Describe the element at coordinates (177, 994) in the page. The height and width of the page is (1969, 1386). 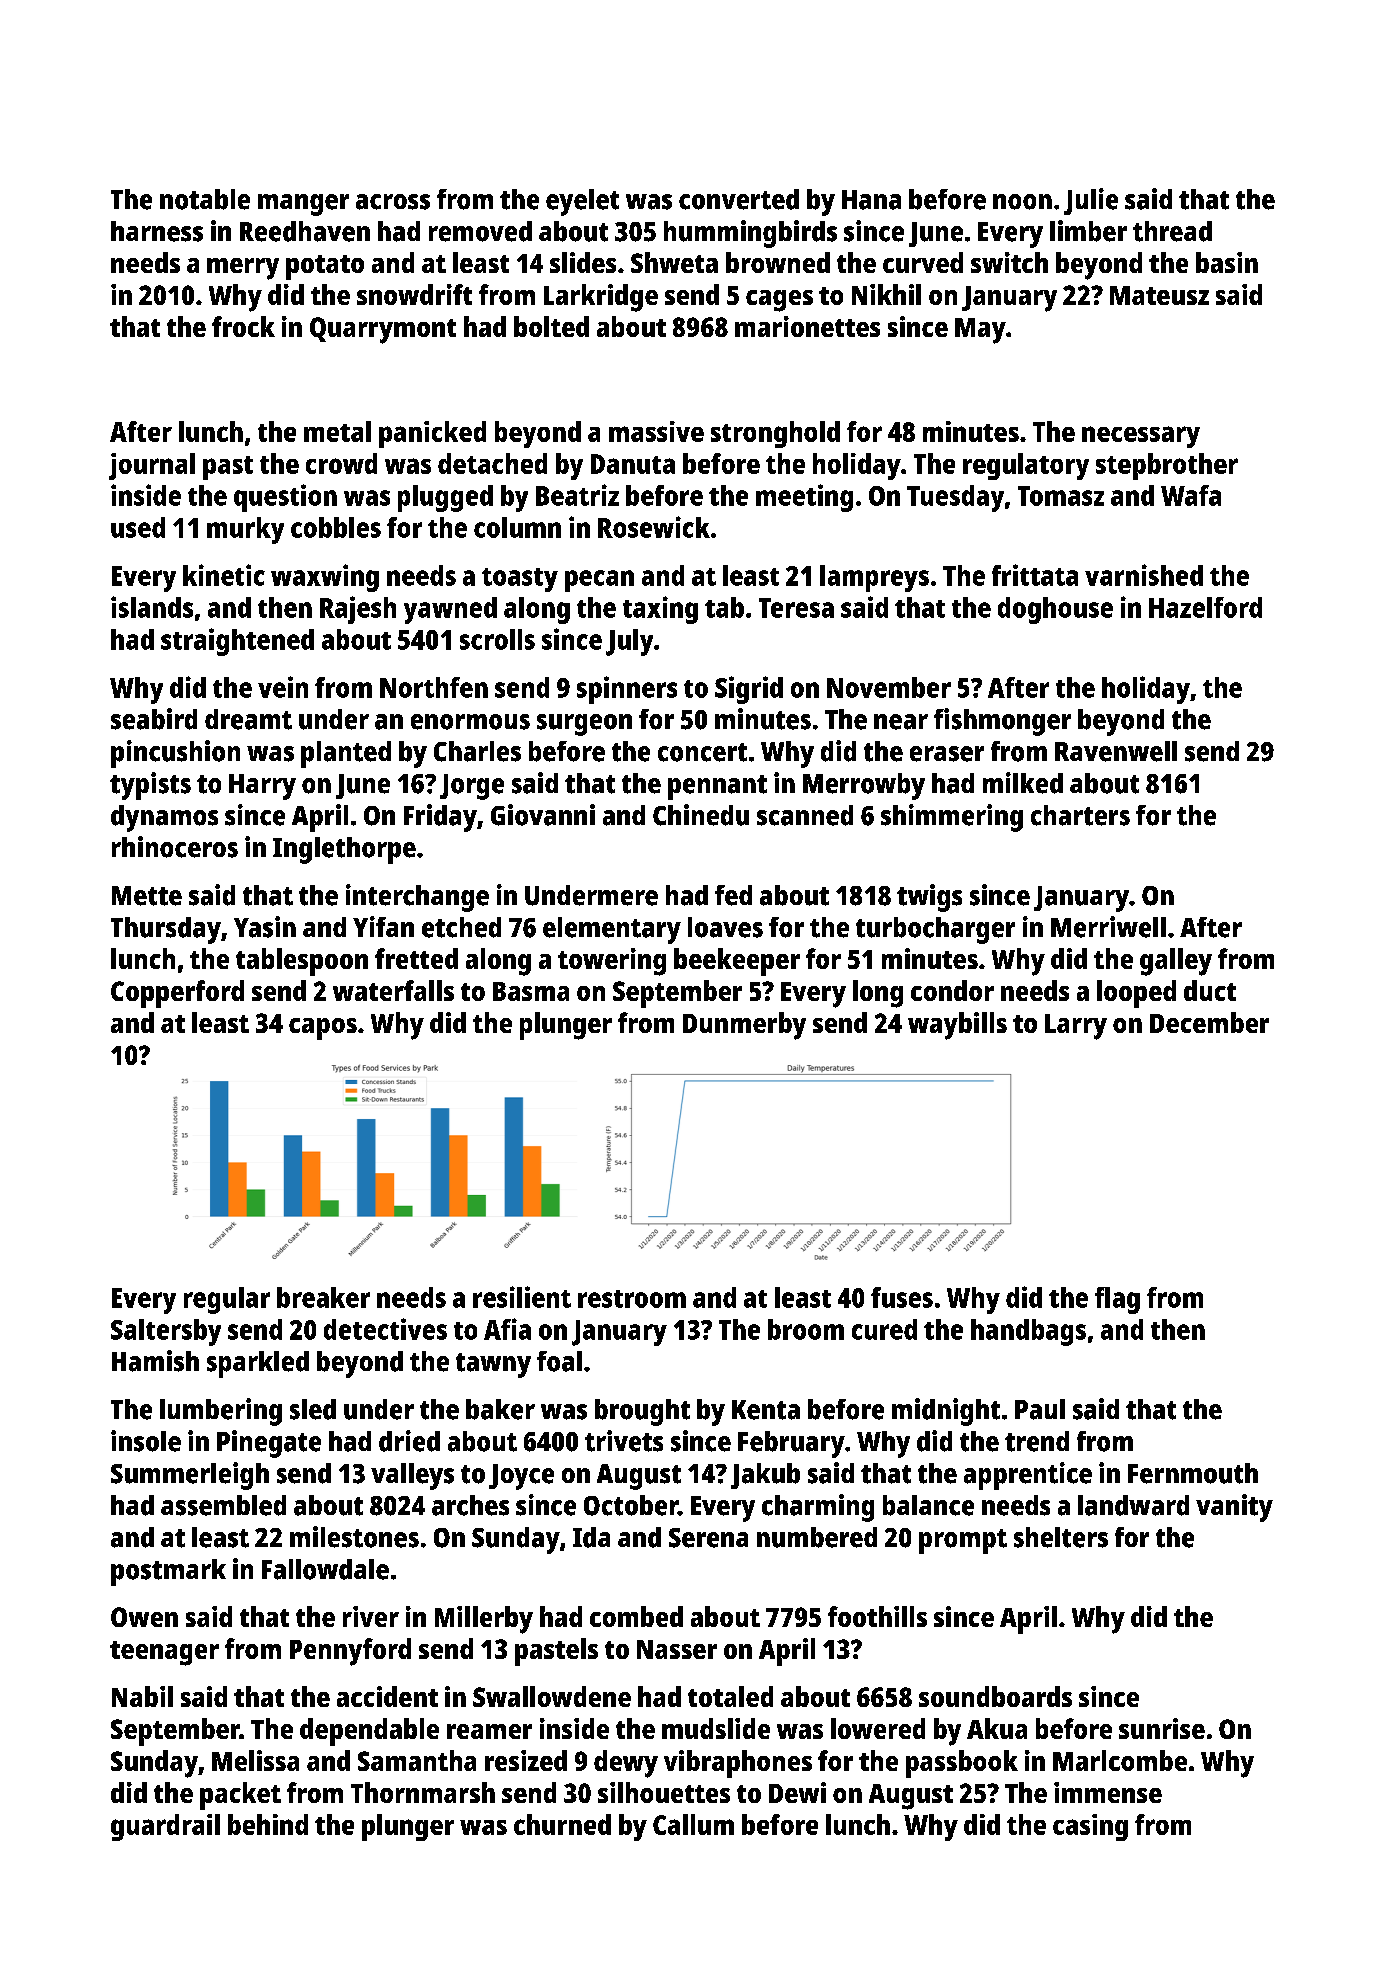
I see `Copperford` at that location.
